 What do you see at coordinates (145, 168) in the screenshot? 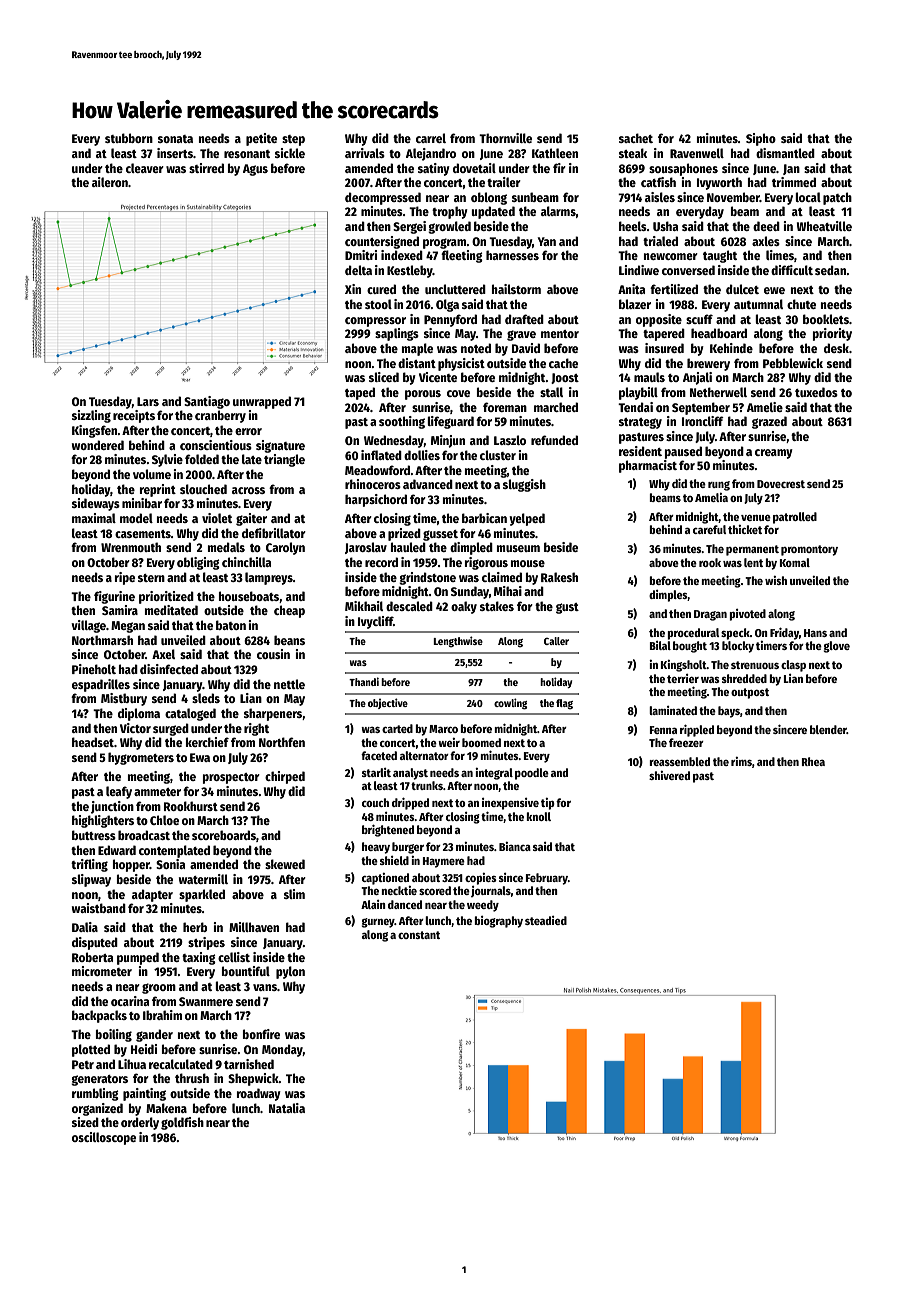
I see `cleaver` at bounding box center [145, 168].
